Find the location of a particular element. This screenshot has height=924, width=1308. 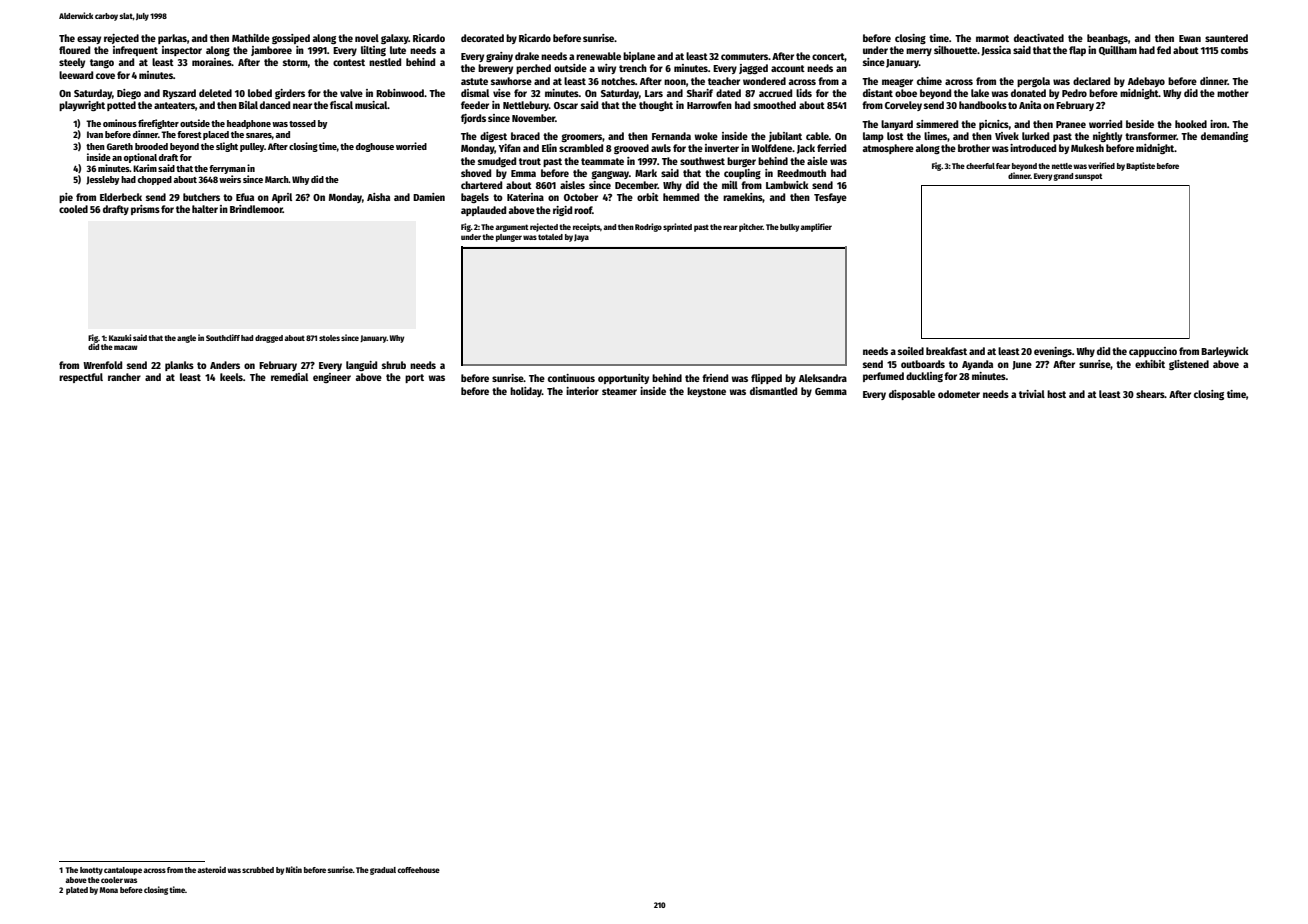

gradual is located at coordinates (383, 871).
